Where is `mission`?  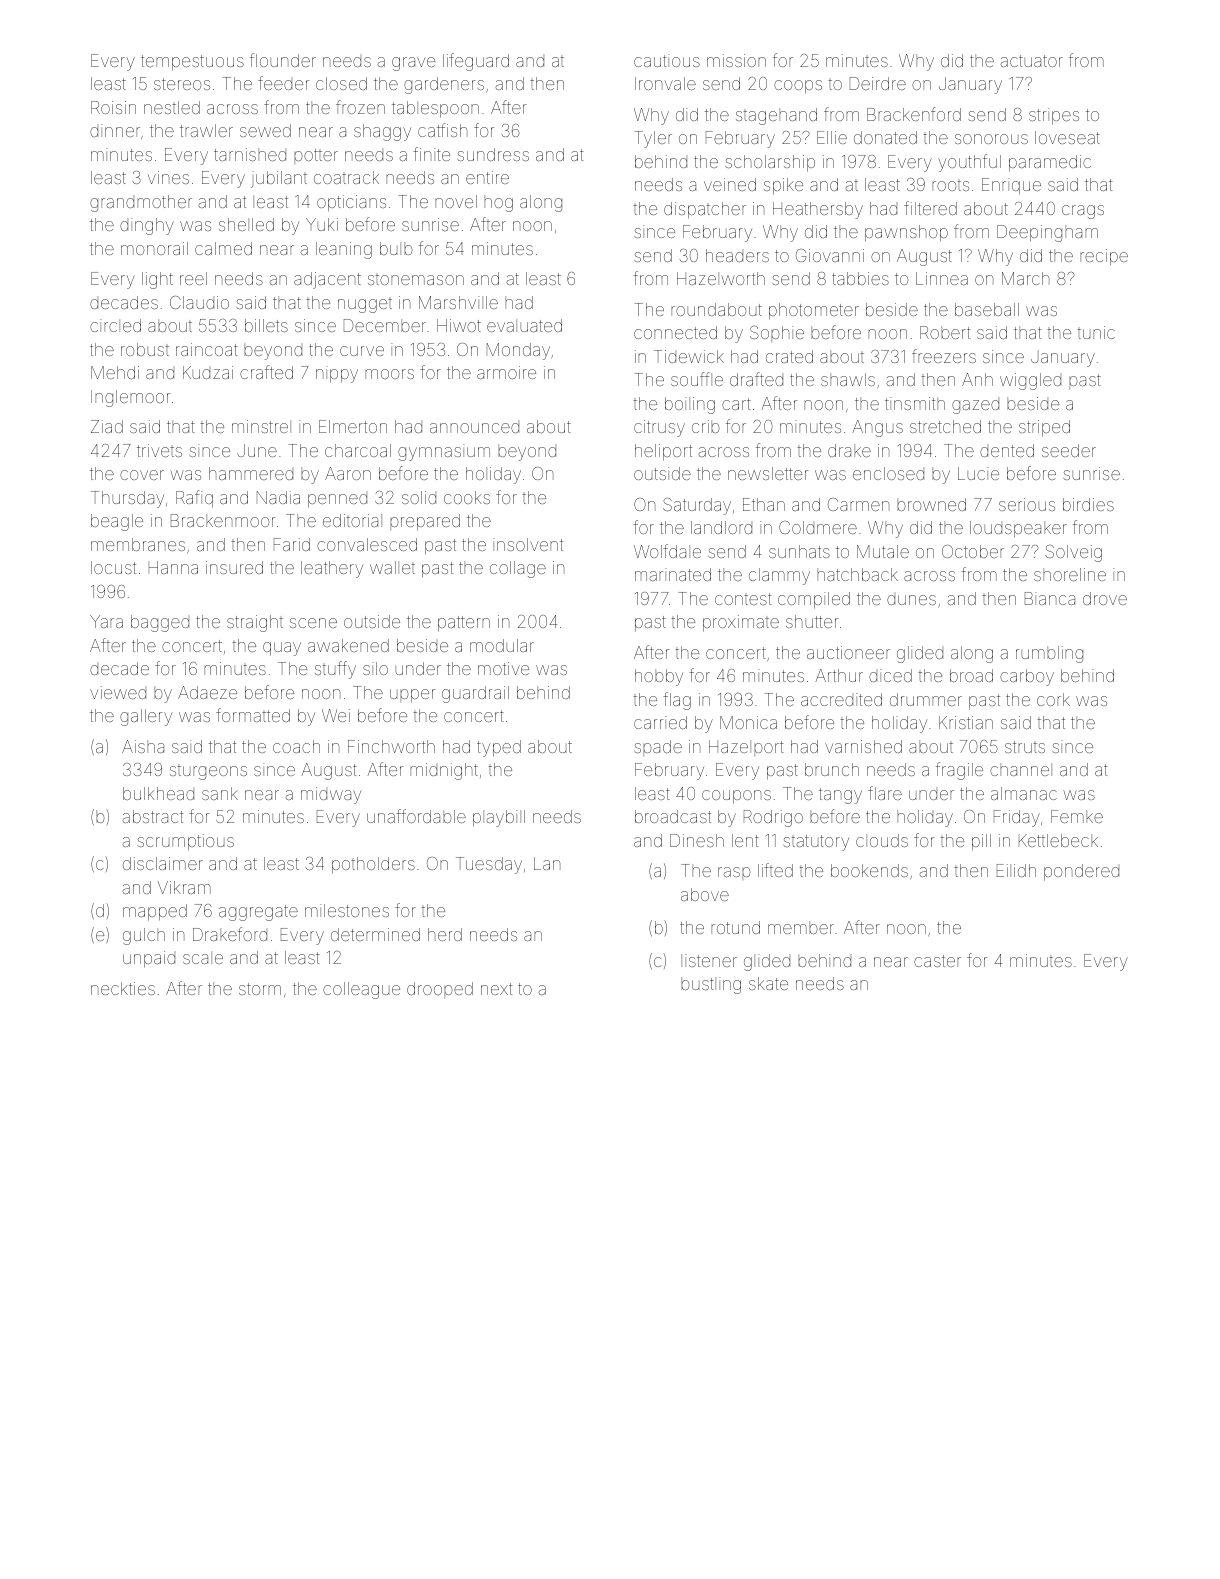 mission is located at coordinates (736, 60).
